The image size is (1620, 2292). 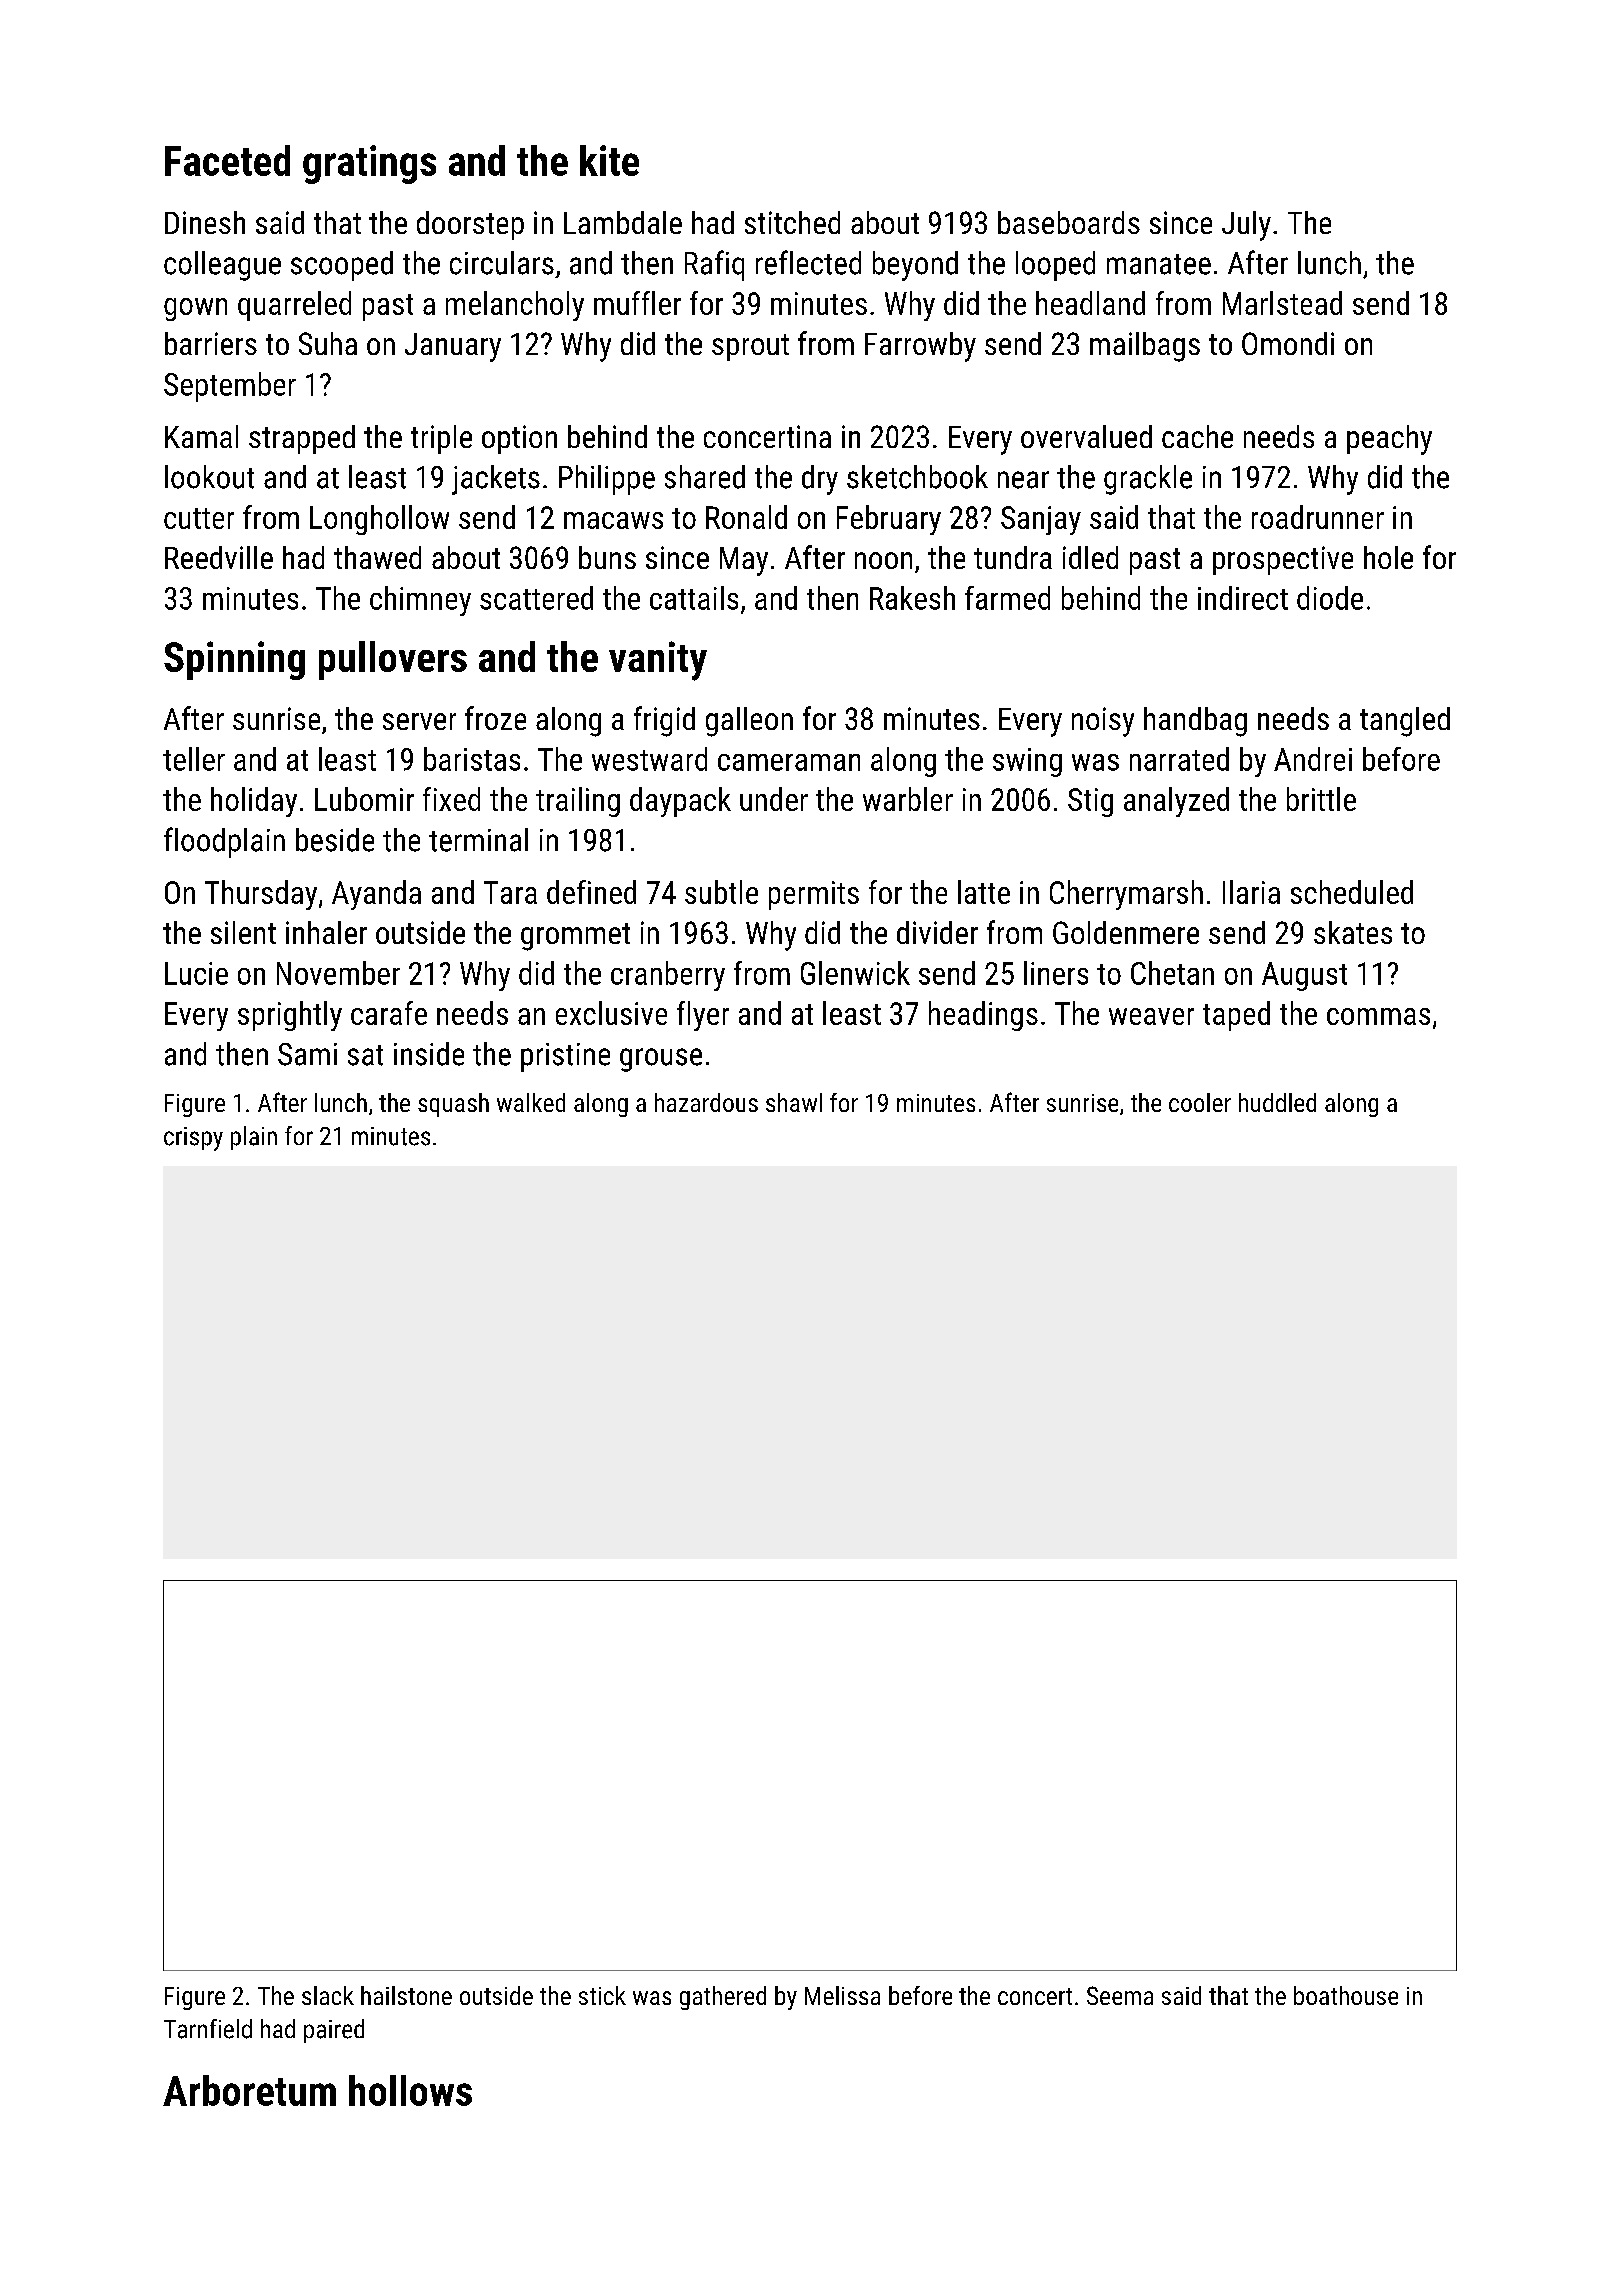 I want to click on mailbags, so click(x=1145, y=347).
